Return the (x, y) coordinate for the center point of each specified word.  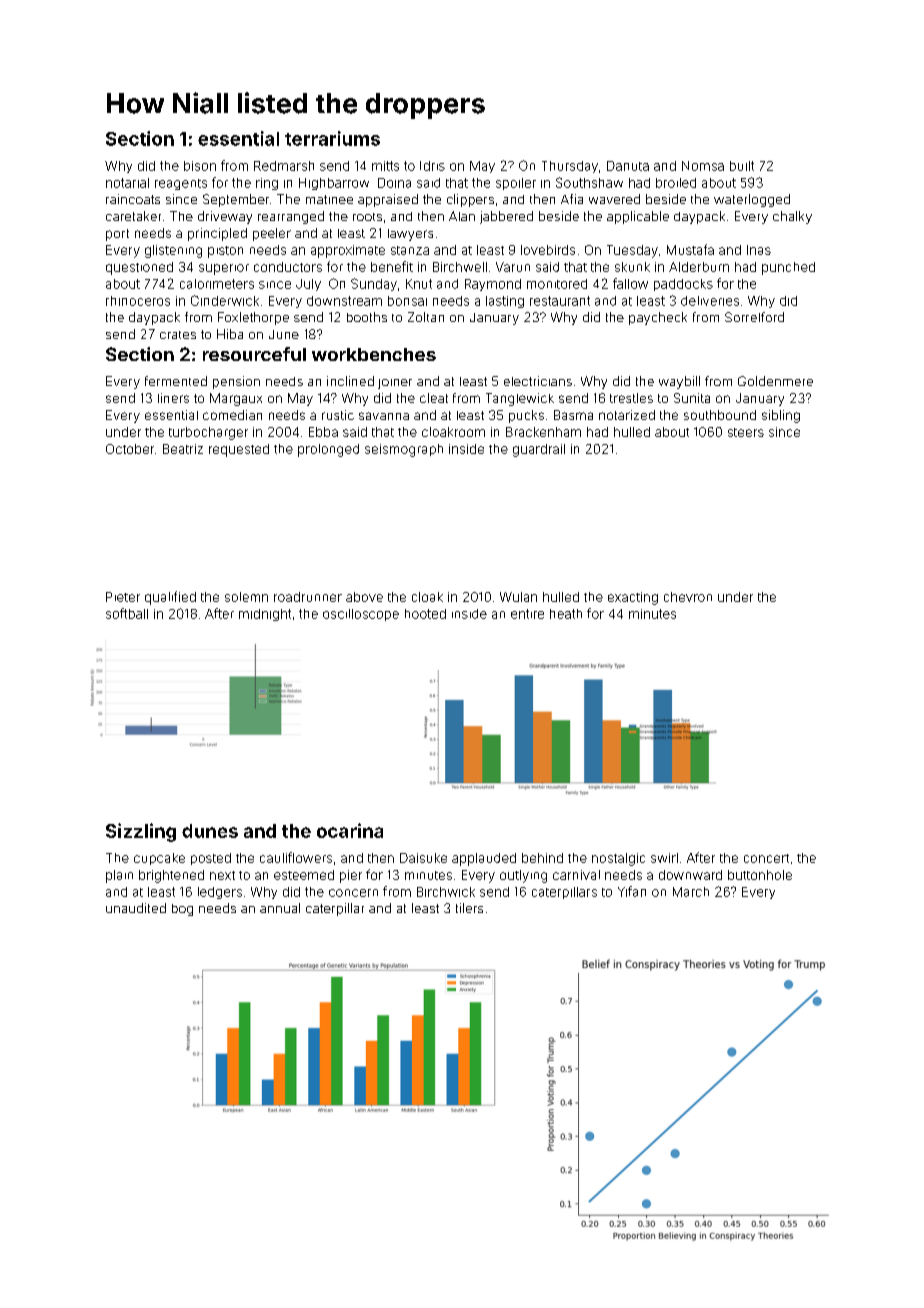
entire (527, 614)
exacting (633, 598)
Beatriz (183, 449)
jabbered (506, 217)
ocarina (350, 830)
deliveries (710, 301)
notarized (627, 415)
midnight (265, 615)
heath (566, 614)
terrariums (332, 138)
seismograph (404, 450)
